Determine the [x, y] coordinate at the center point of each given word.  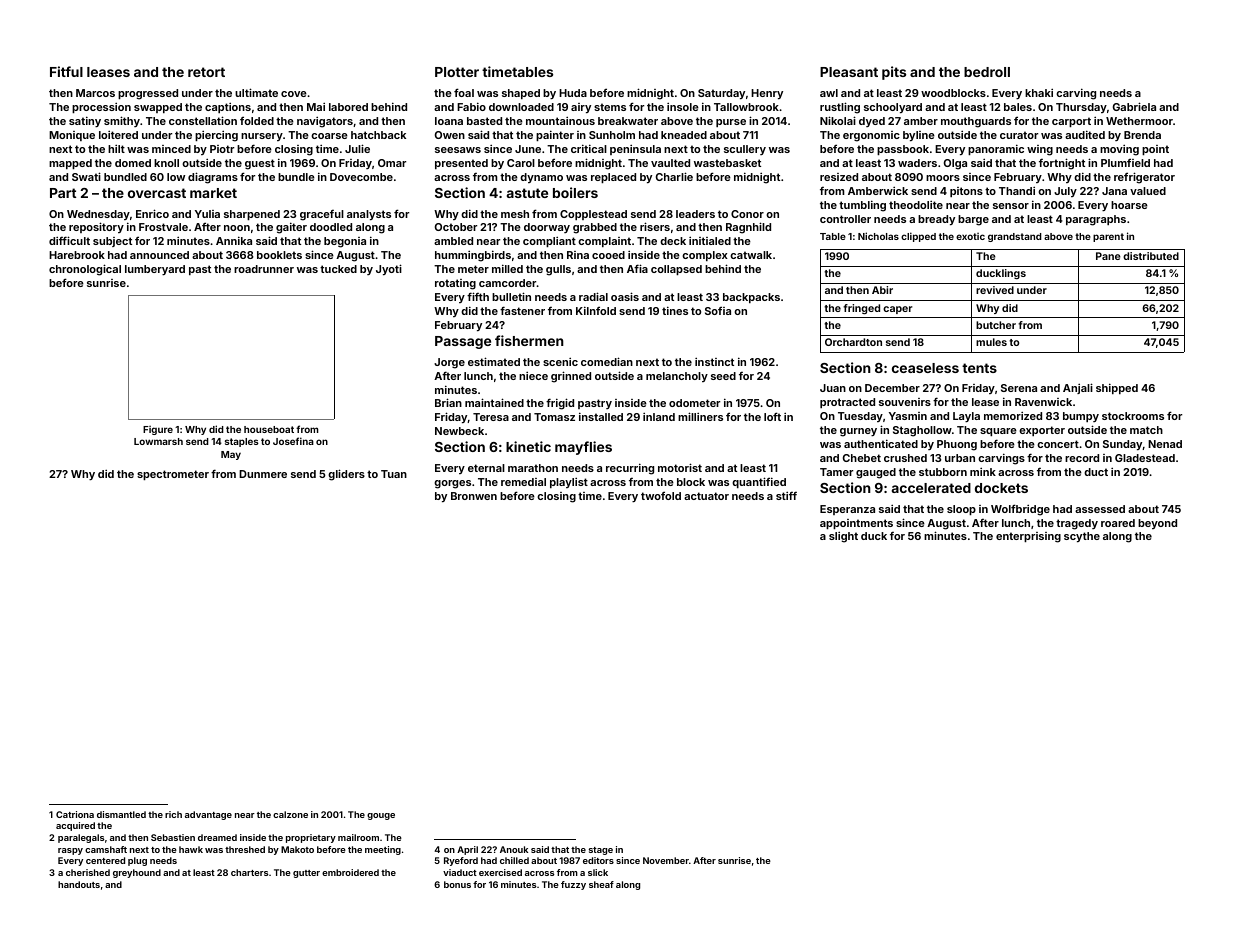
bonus [457, 884]
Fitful [66, 71]
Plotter [457, 72]
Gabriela [1134, 106]
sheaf [601, 884]
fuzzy [573, 885]
